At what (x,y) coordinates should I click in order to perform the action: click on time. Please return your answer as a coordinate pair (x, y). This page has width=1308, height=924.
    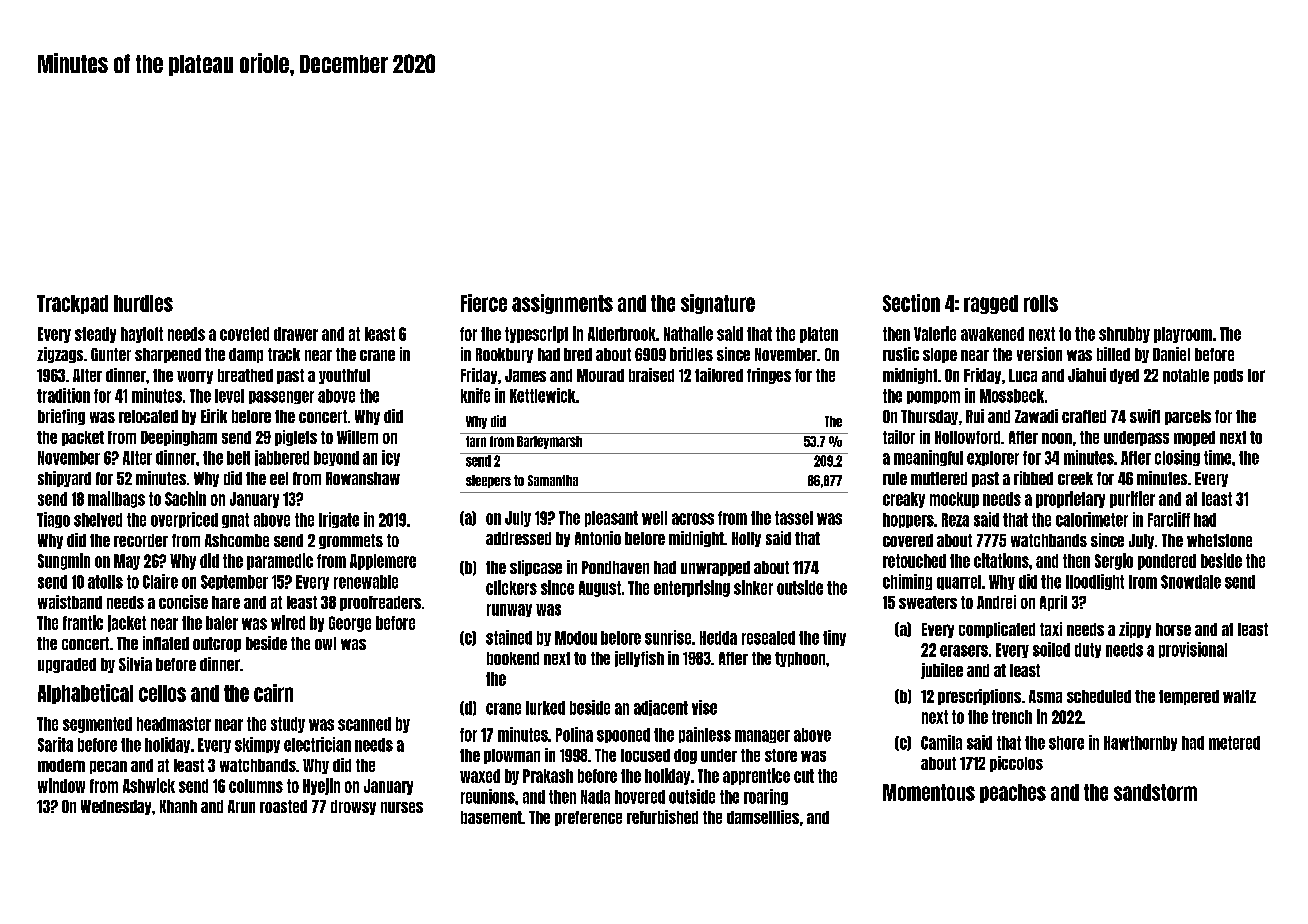
    Looking at the image, I should click on (1217, 457).
